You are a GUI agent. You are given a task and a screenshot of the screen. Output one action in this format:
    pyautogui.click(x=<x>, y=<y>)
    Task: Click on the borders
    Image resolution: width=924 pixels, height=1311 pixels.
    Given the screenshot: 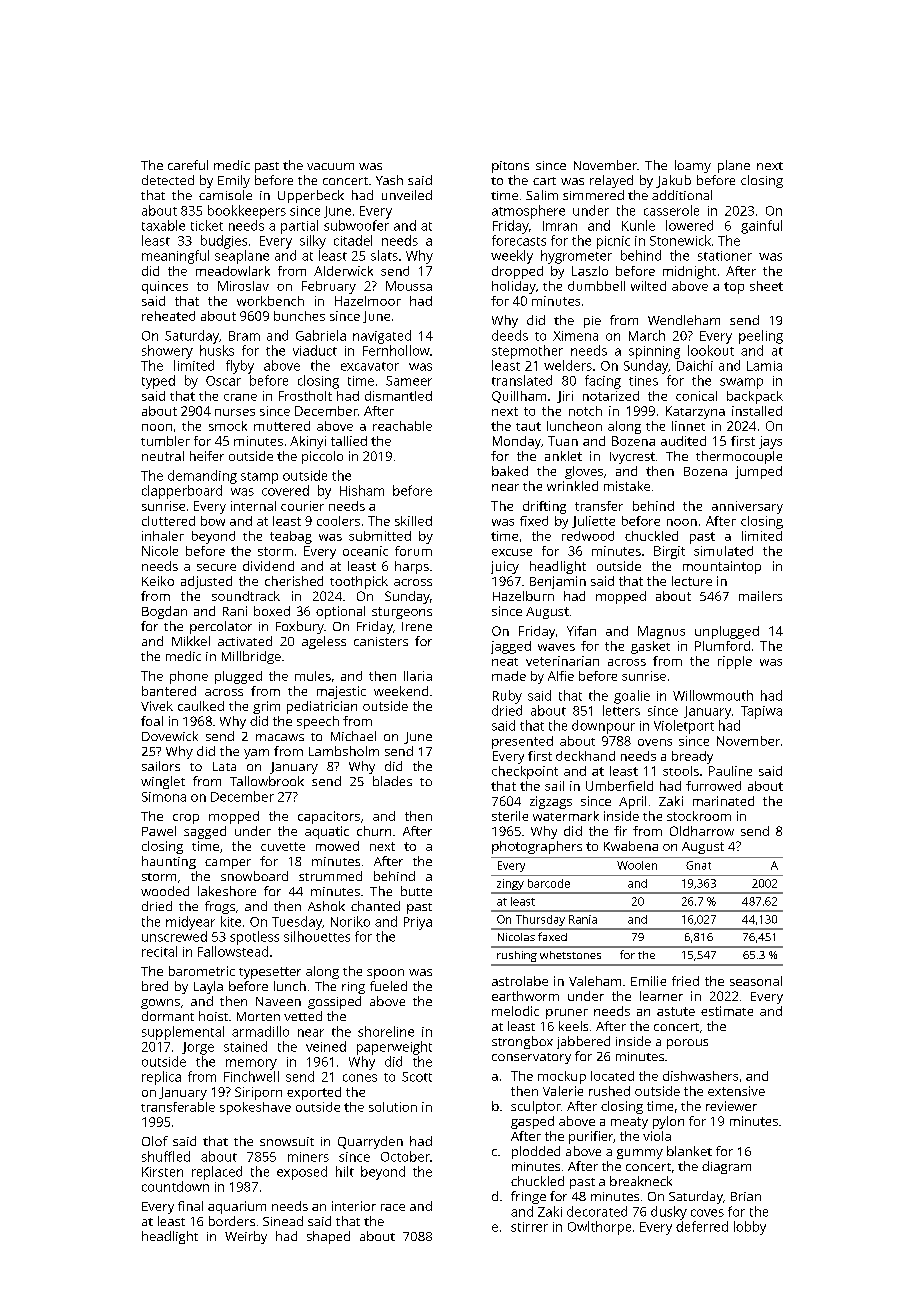 What is the action you would take?
    pyautogui.click(x=232, y=1221)
